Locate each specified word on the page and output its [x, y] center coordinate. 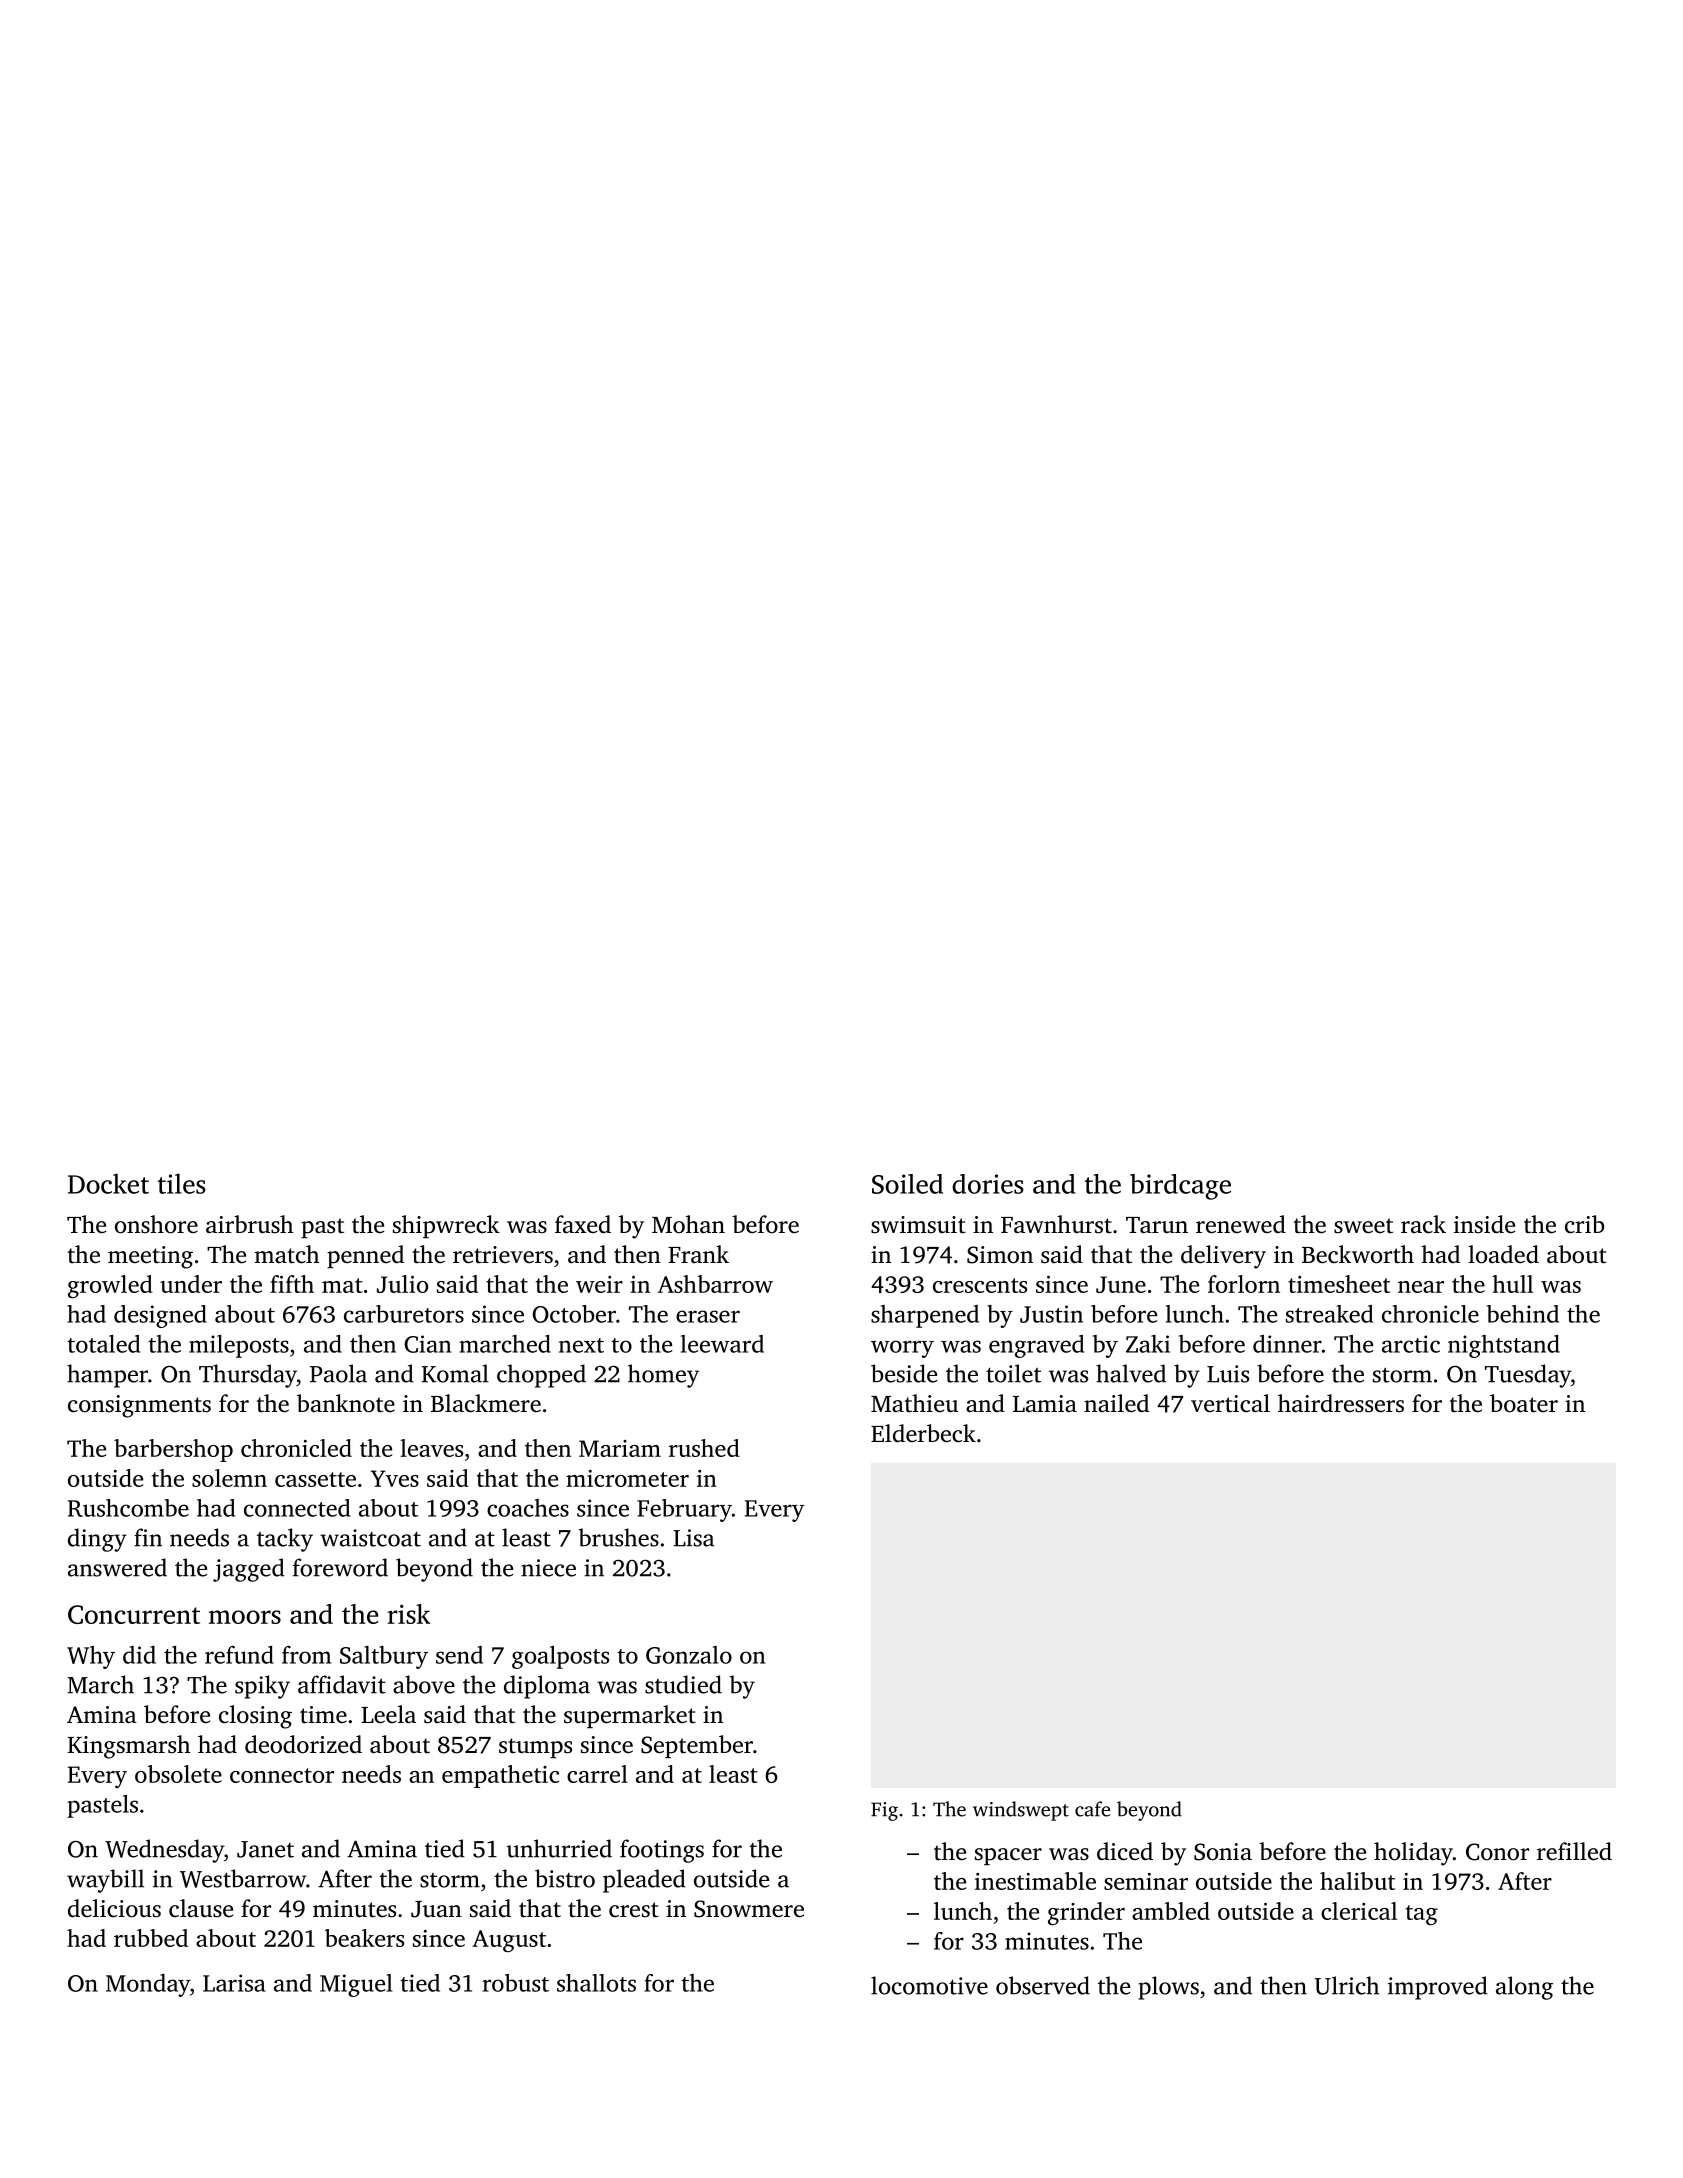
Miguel [356, 1985]
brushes [619, 1537]
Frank [698, 1254]
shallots [596, 1983]
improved [1438, 1988]
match [286, 1254]
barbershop [173, 1450]
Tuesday [1528, 1376]
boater [1524, 1403]
